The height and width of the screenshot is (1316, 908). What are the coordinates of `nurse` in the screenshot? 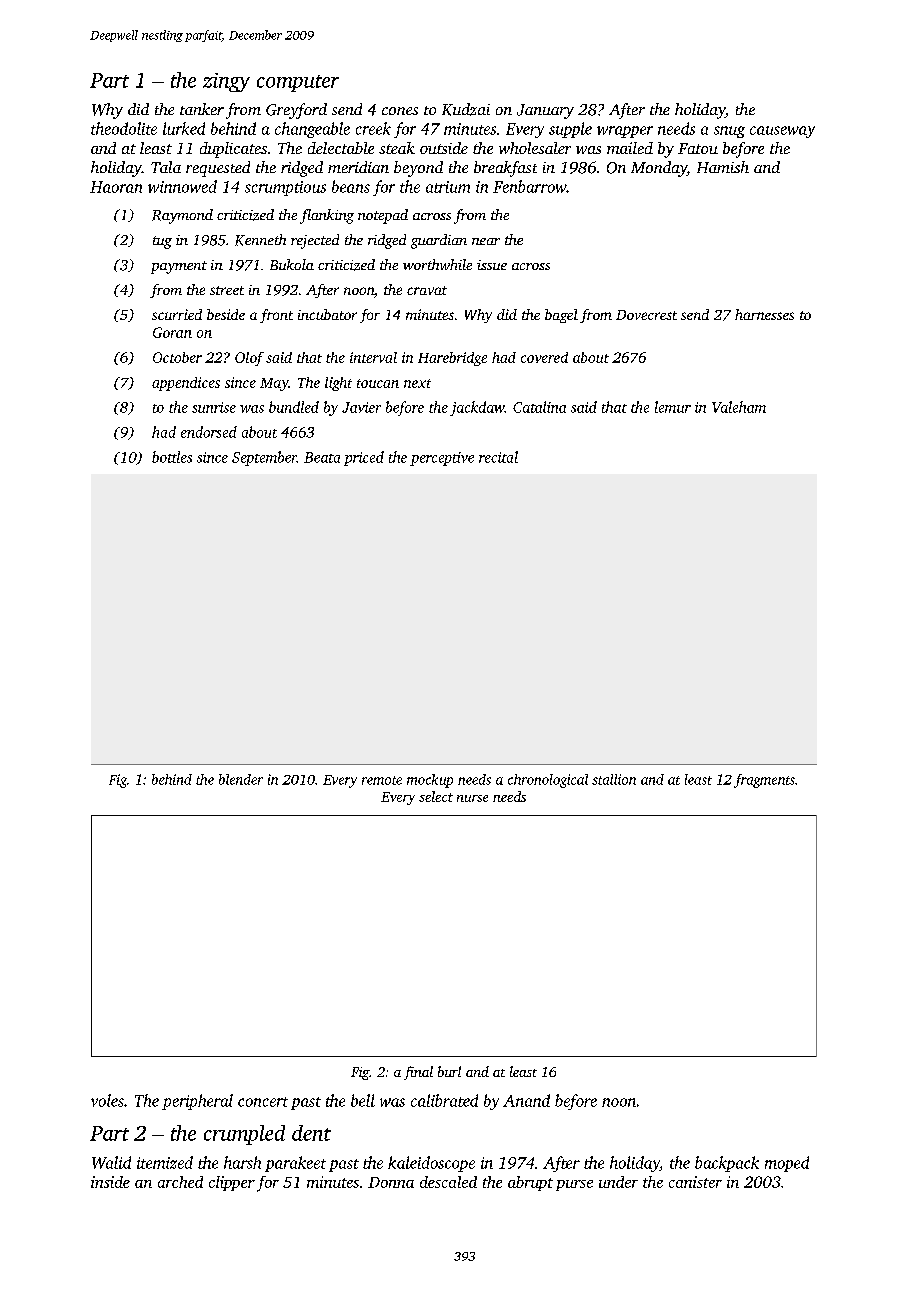 It's located at (472, 798).
